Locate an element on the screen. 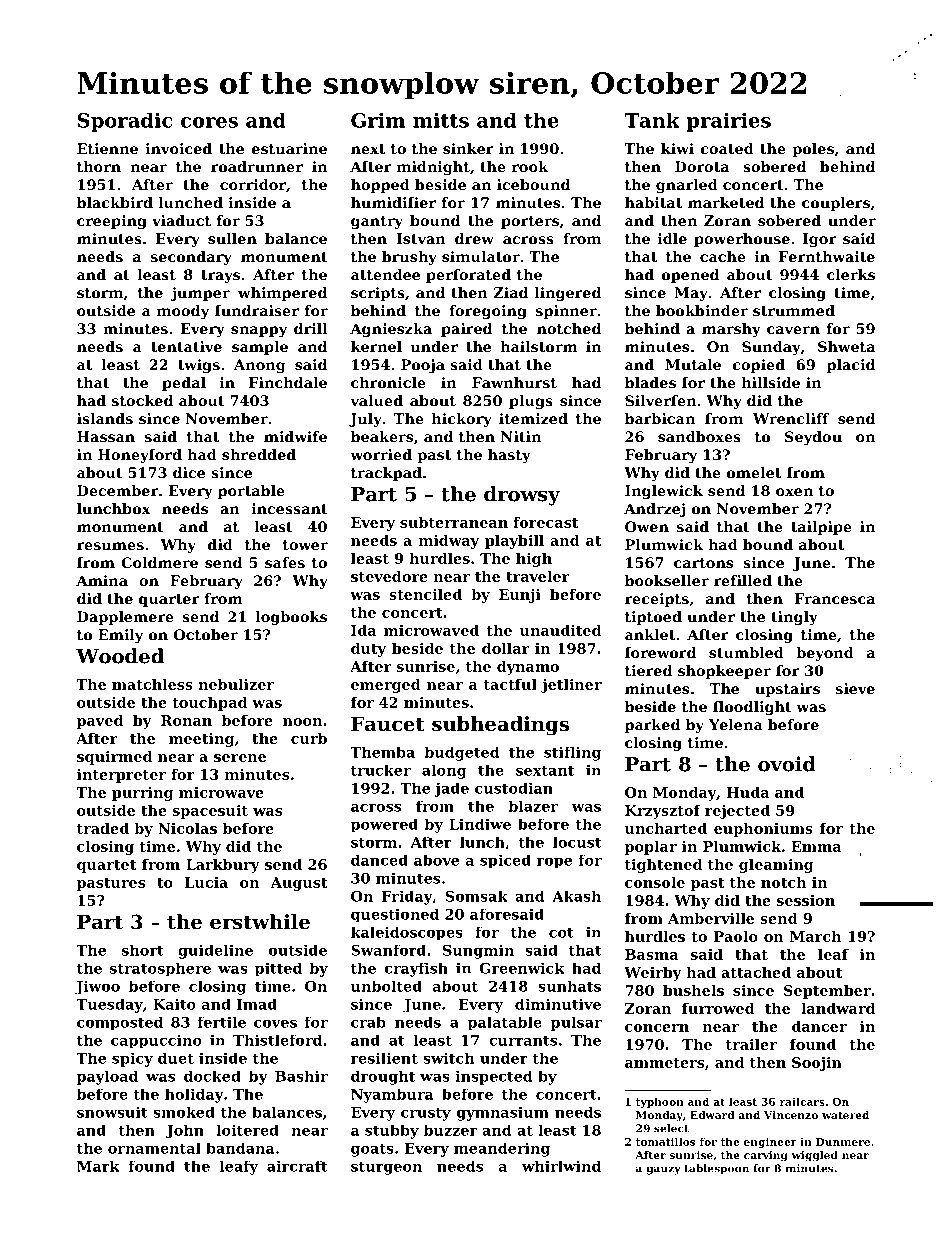  opened is located at coordinates (690, 276).
